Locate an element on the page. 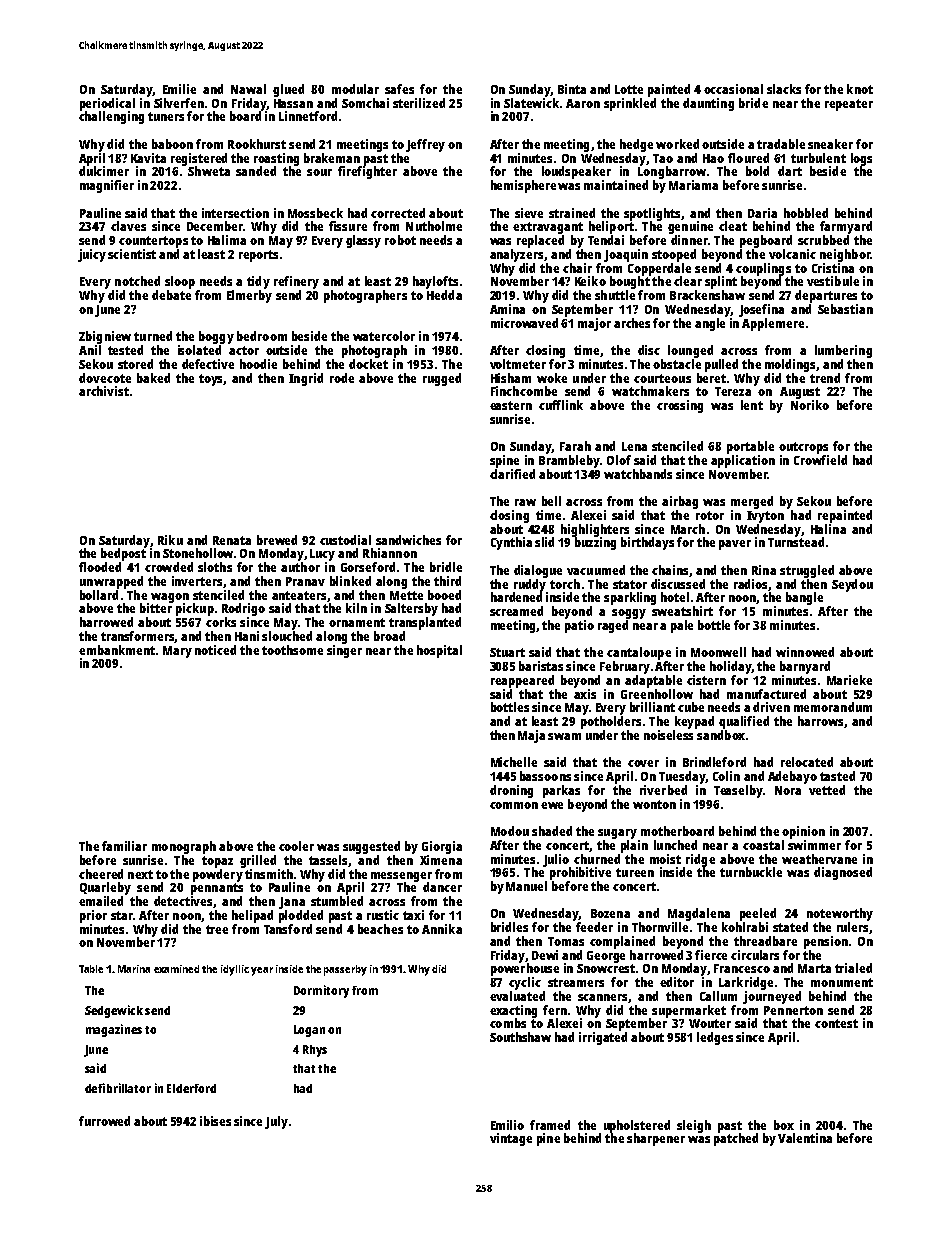 This document has width=952, height=1233. paver is located at coordinates (735, 545).
